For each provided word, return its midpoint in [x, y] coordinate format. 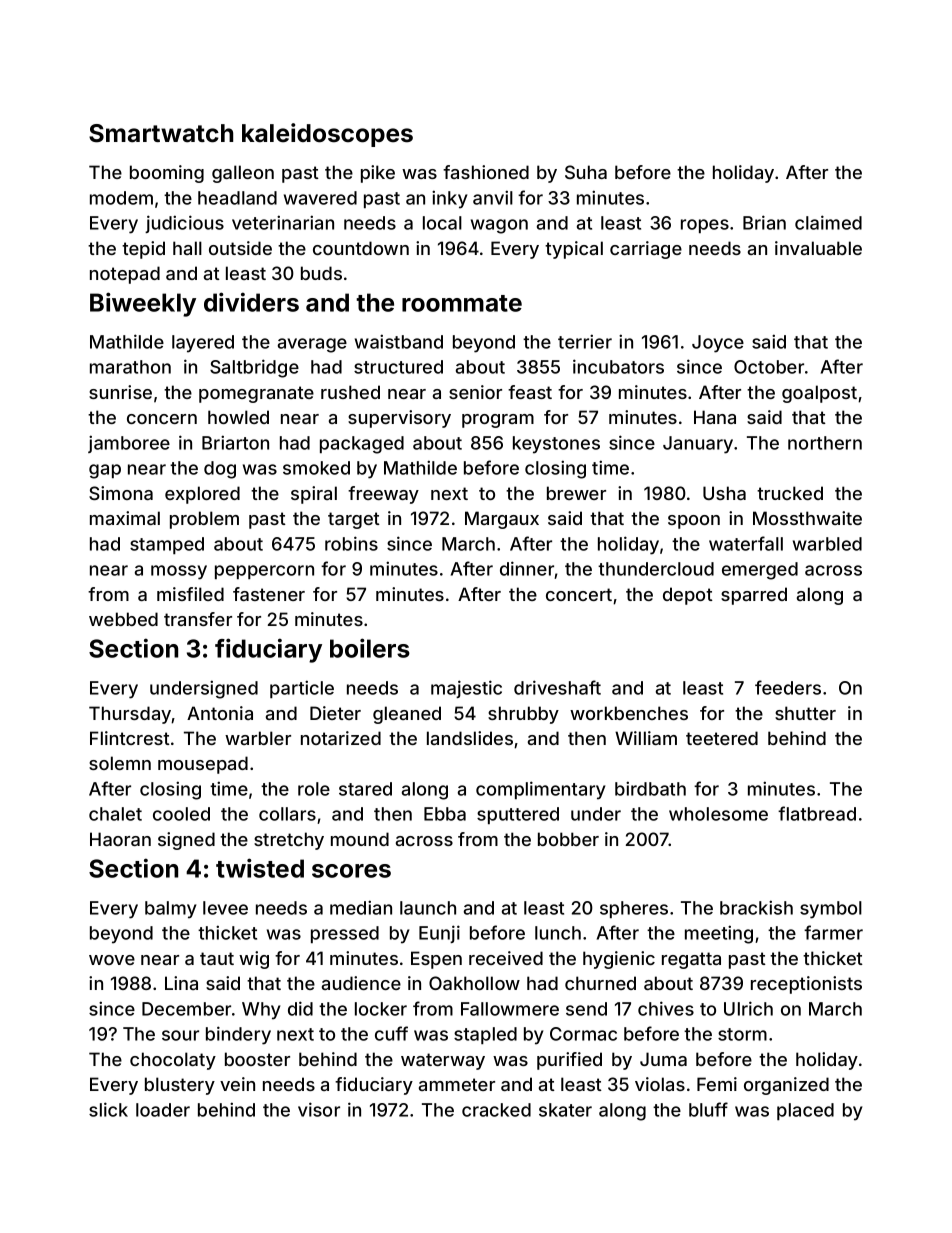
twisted [260, 868]
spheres [634, 909]
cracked [496, 1110]
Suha [586, 172]
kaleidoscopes [327, 135]
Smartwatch [161, 133]
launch [428, 908]
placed [805, 1111]
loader [163, 1110]
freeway [383, 495]
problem [204, 520]
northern [825, 443]
